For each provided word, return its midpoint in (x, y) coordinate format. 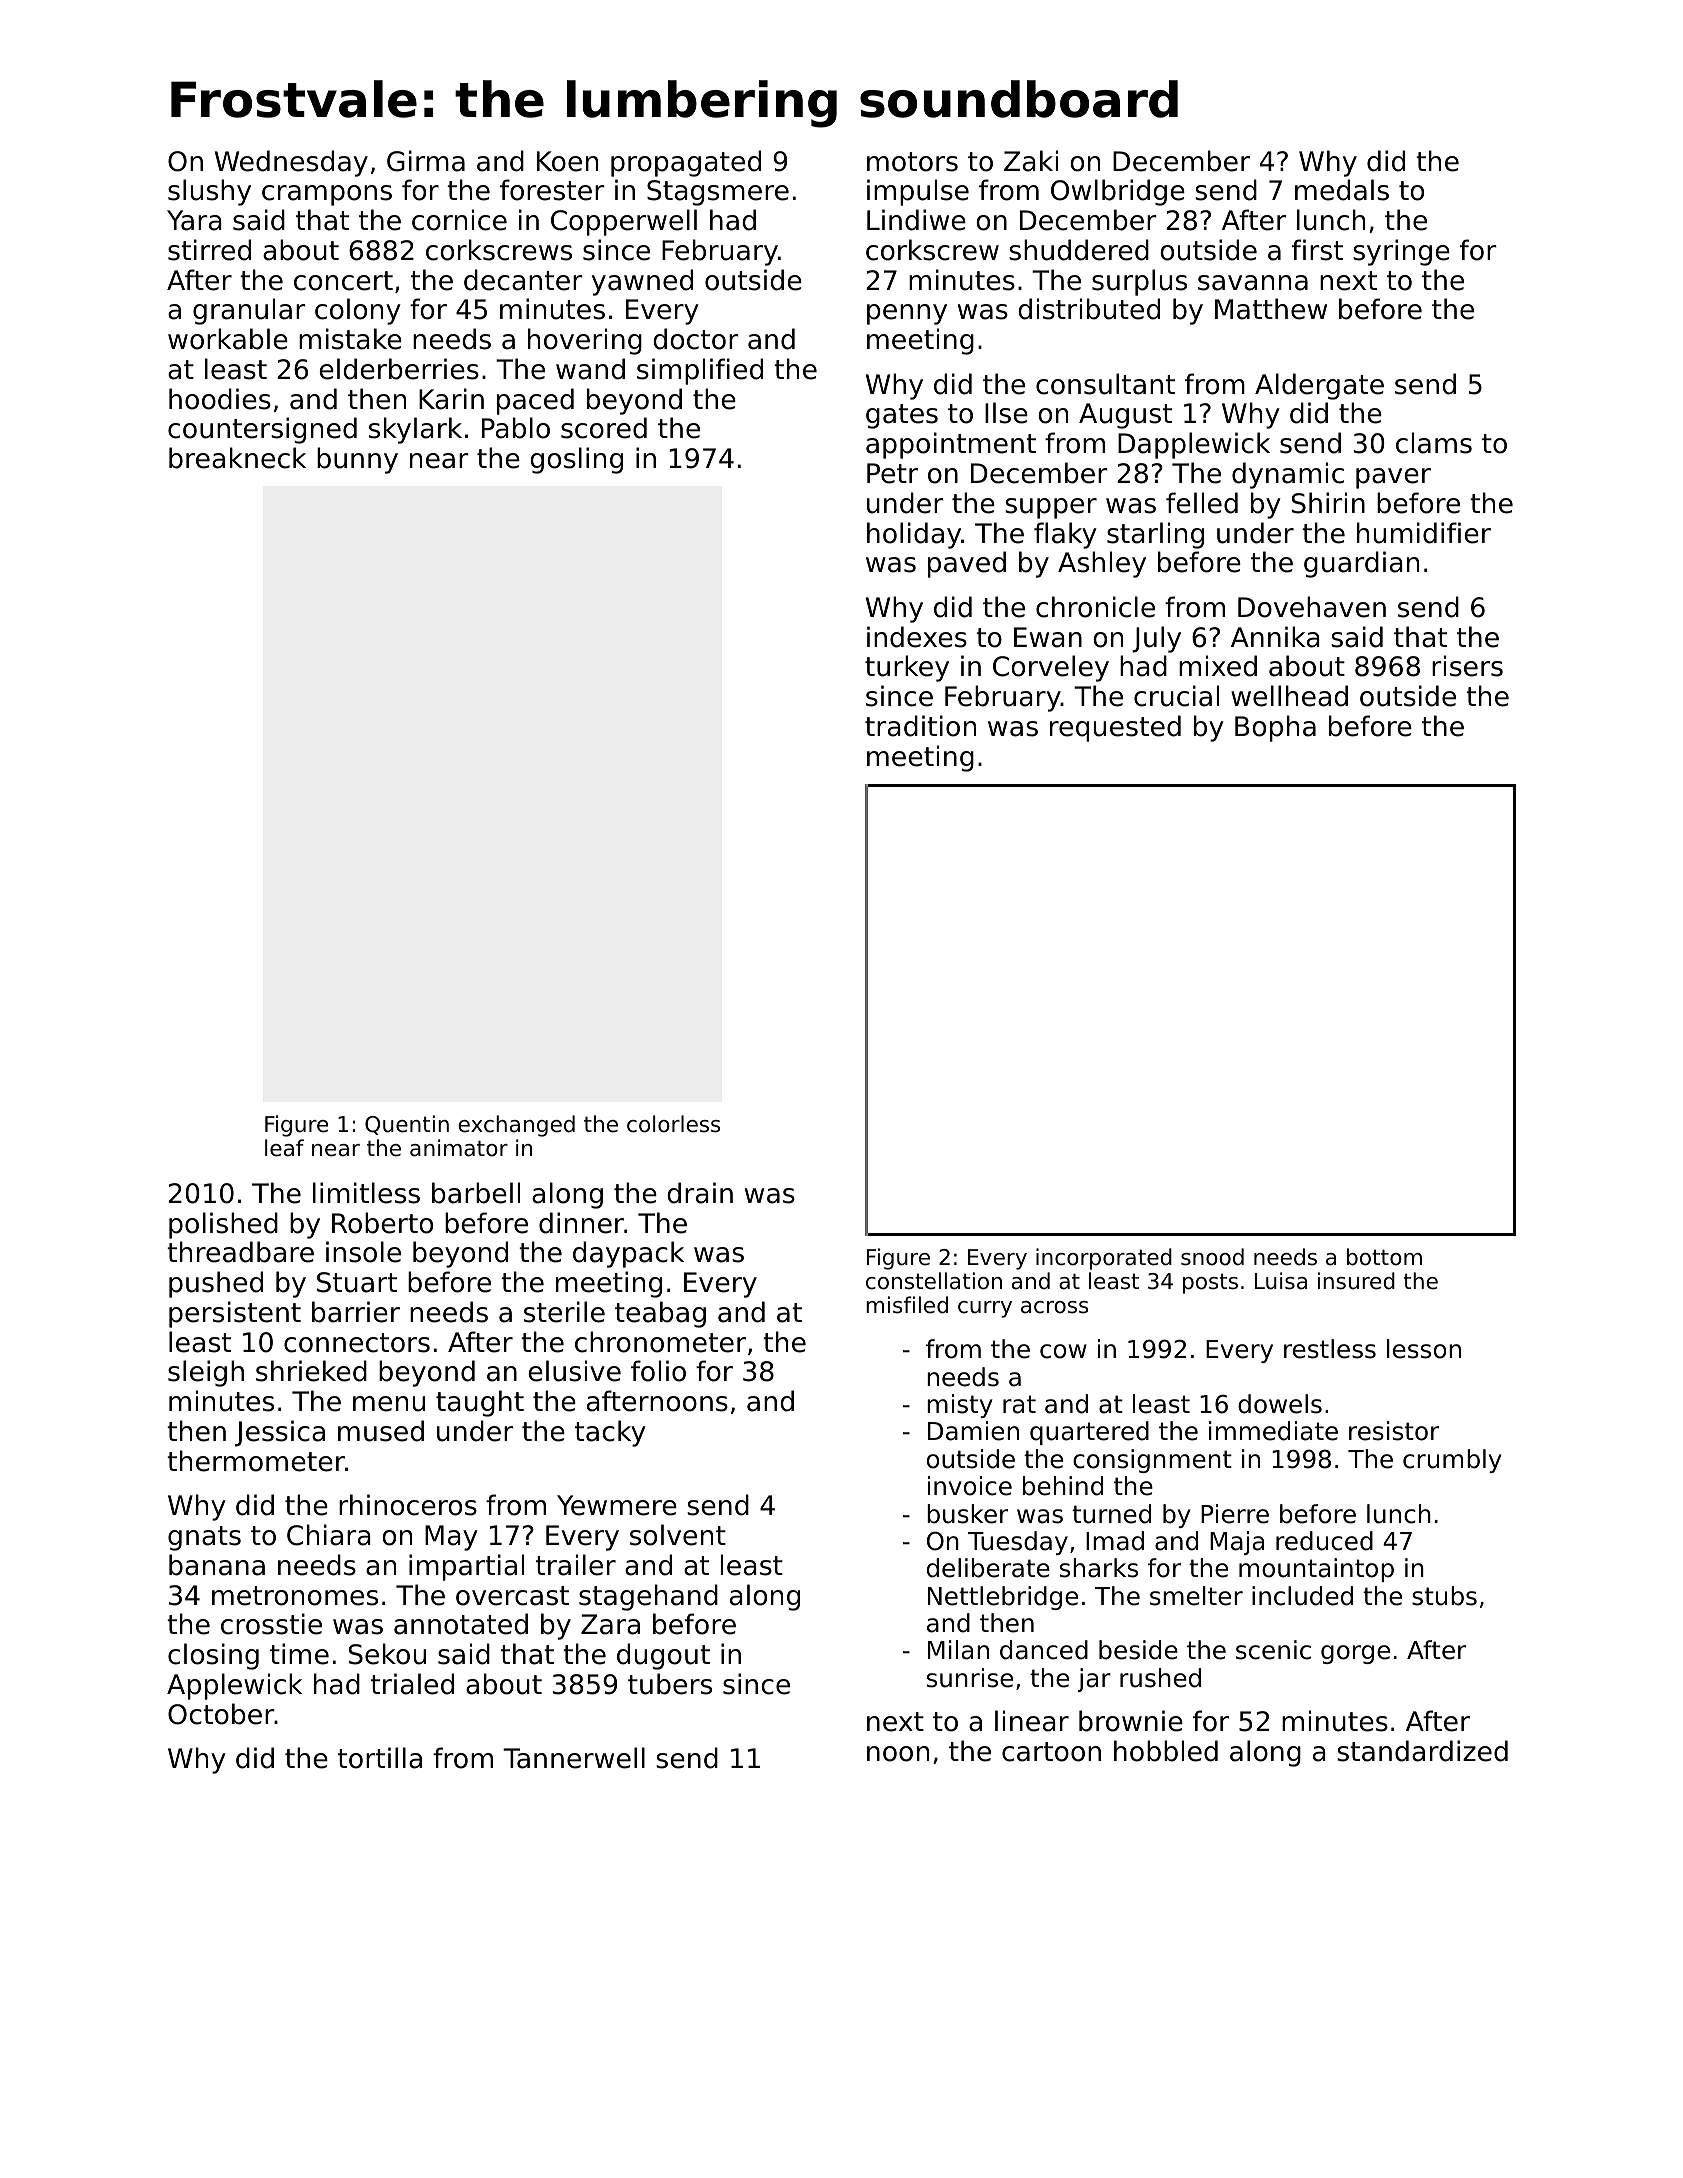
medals (1342, 190)
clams (1434, 443)
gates (902, 416)
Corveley (1051, 668)
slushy (209, 192)
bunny (357, 460)
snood (1212, 1257)
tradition (920, 726)
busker (967, 1514)
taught (480, 1403)
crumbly (1452, 1461)
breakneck (237, 458)
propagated (686, 163)
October (221, 1714)
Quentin (407, 1125)
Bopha (1275, 728)
